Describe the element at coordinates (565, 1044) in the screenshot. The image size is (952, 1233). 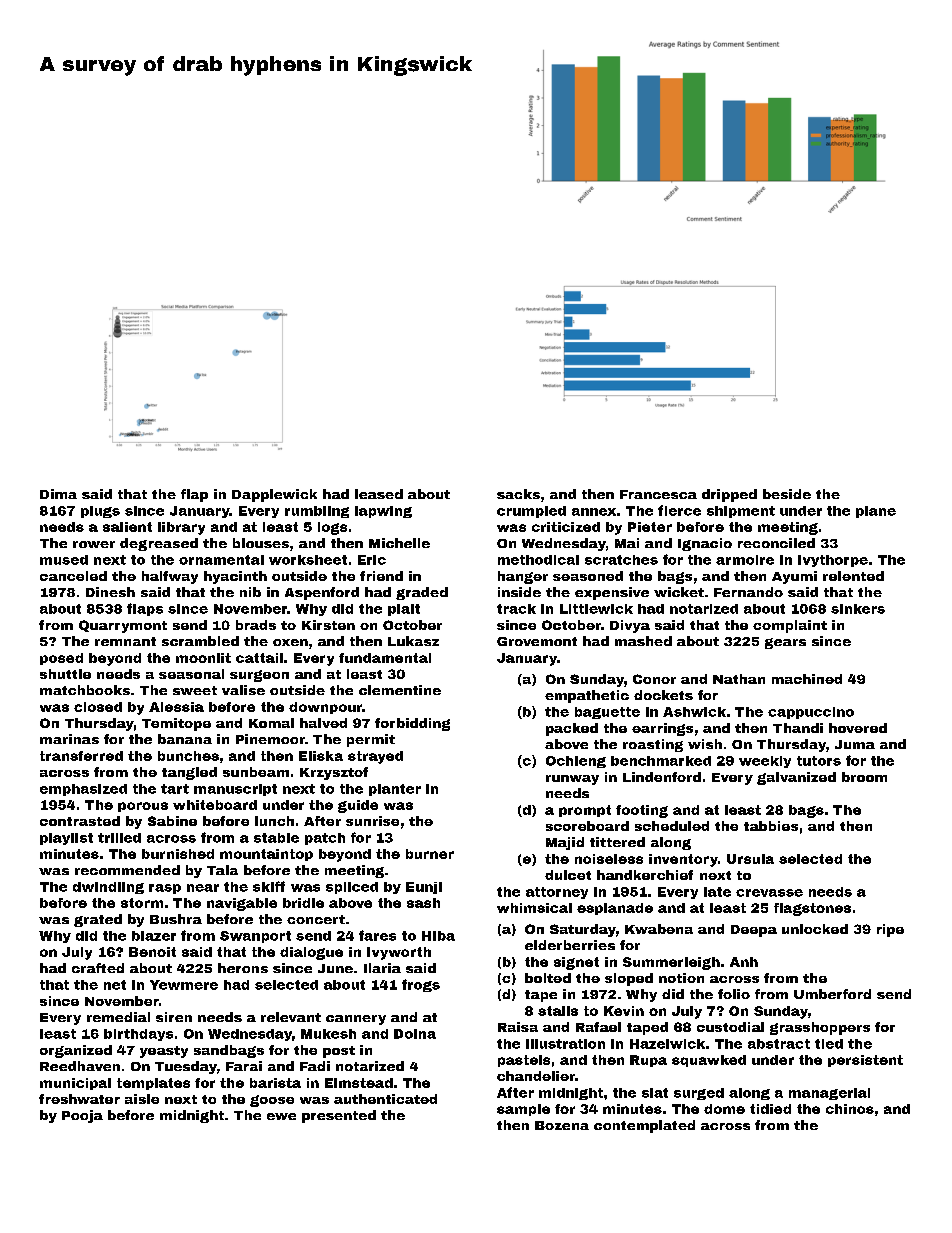
I see `illustration` at that location.
